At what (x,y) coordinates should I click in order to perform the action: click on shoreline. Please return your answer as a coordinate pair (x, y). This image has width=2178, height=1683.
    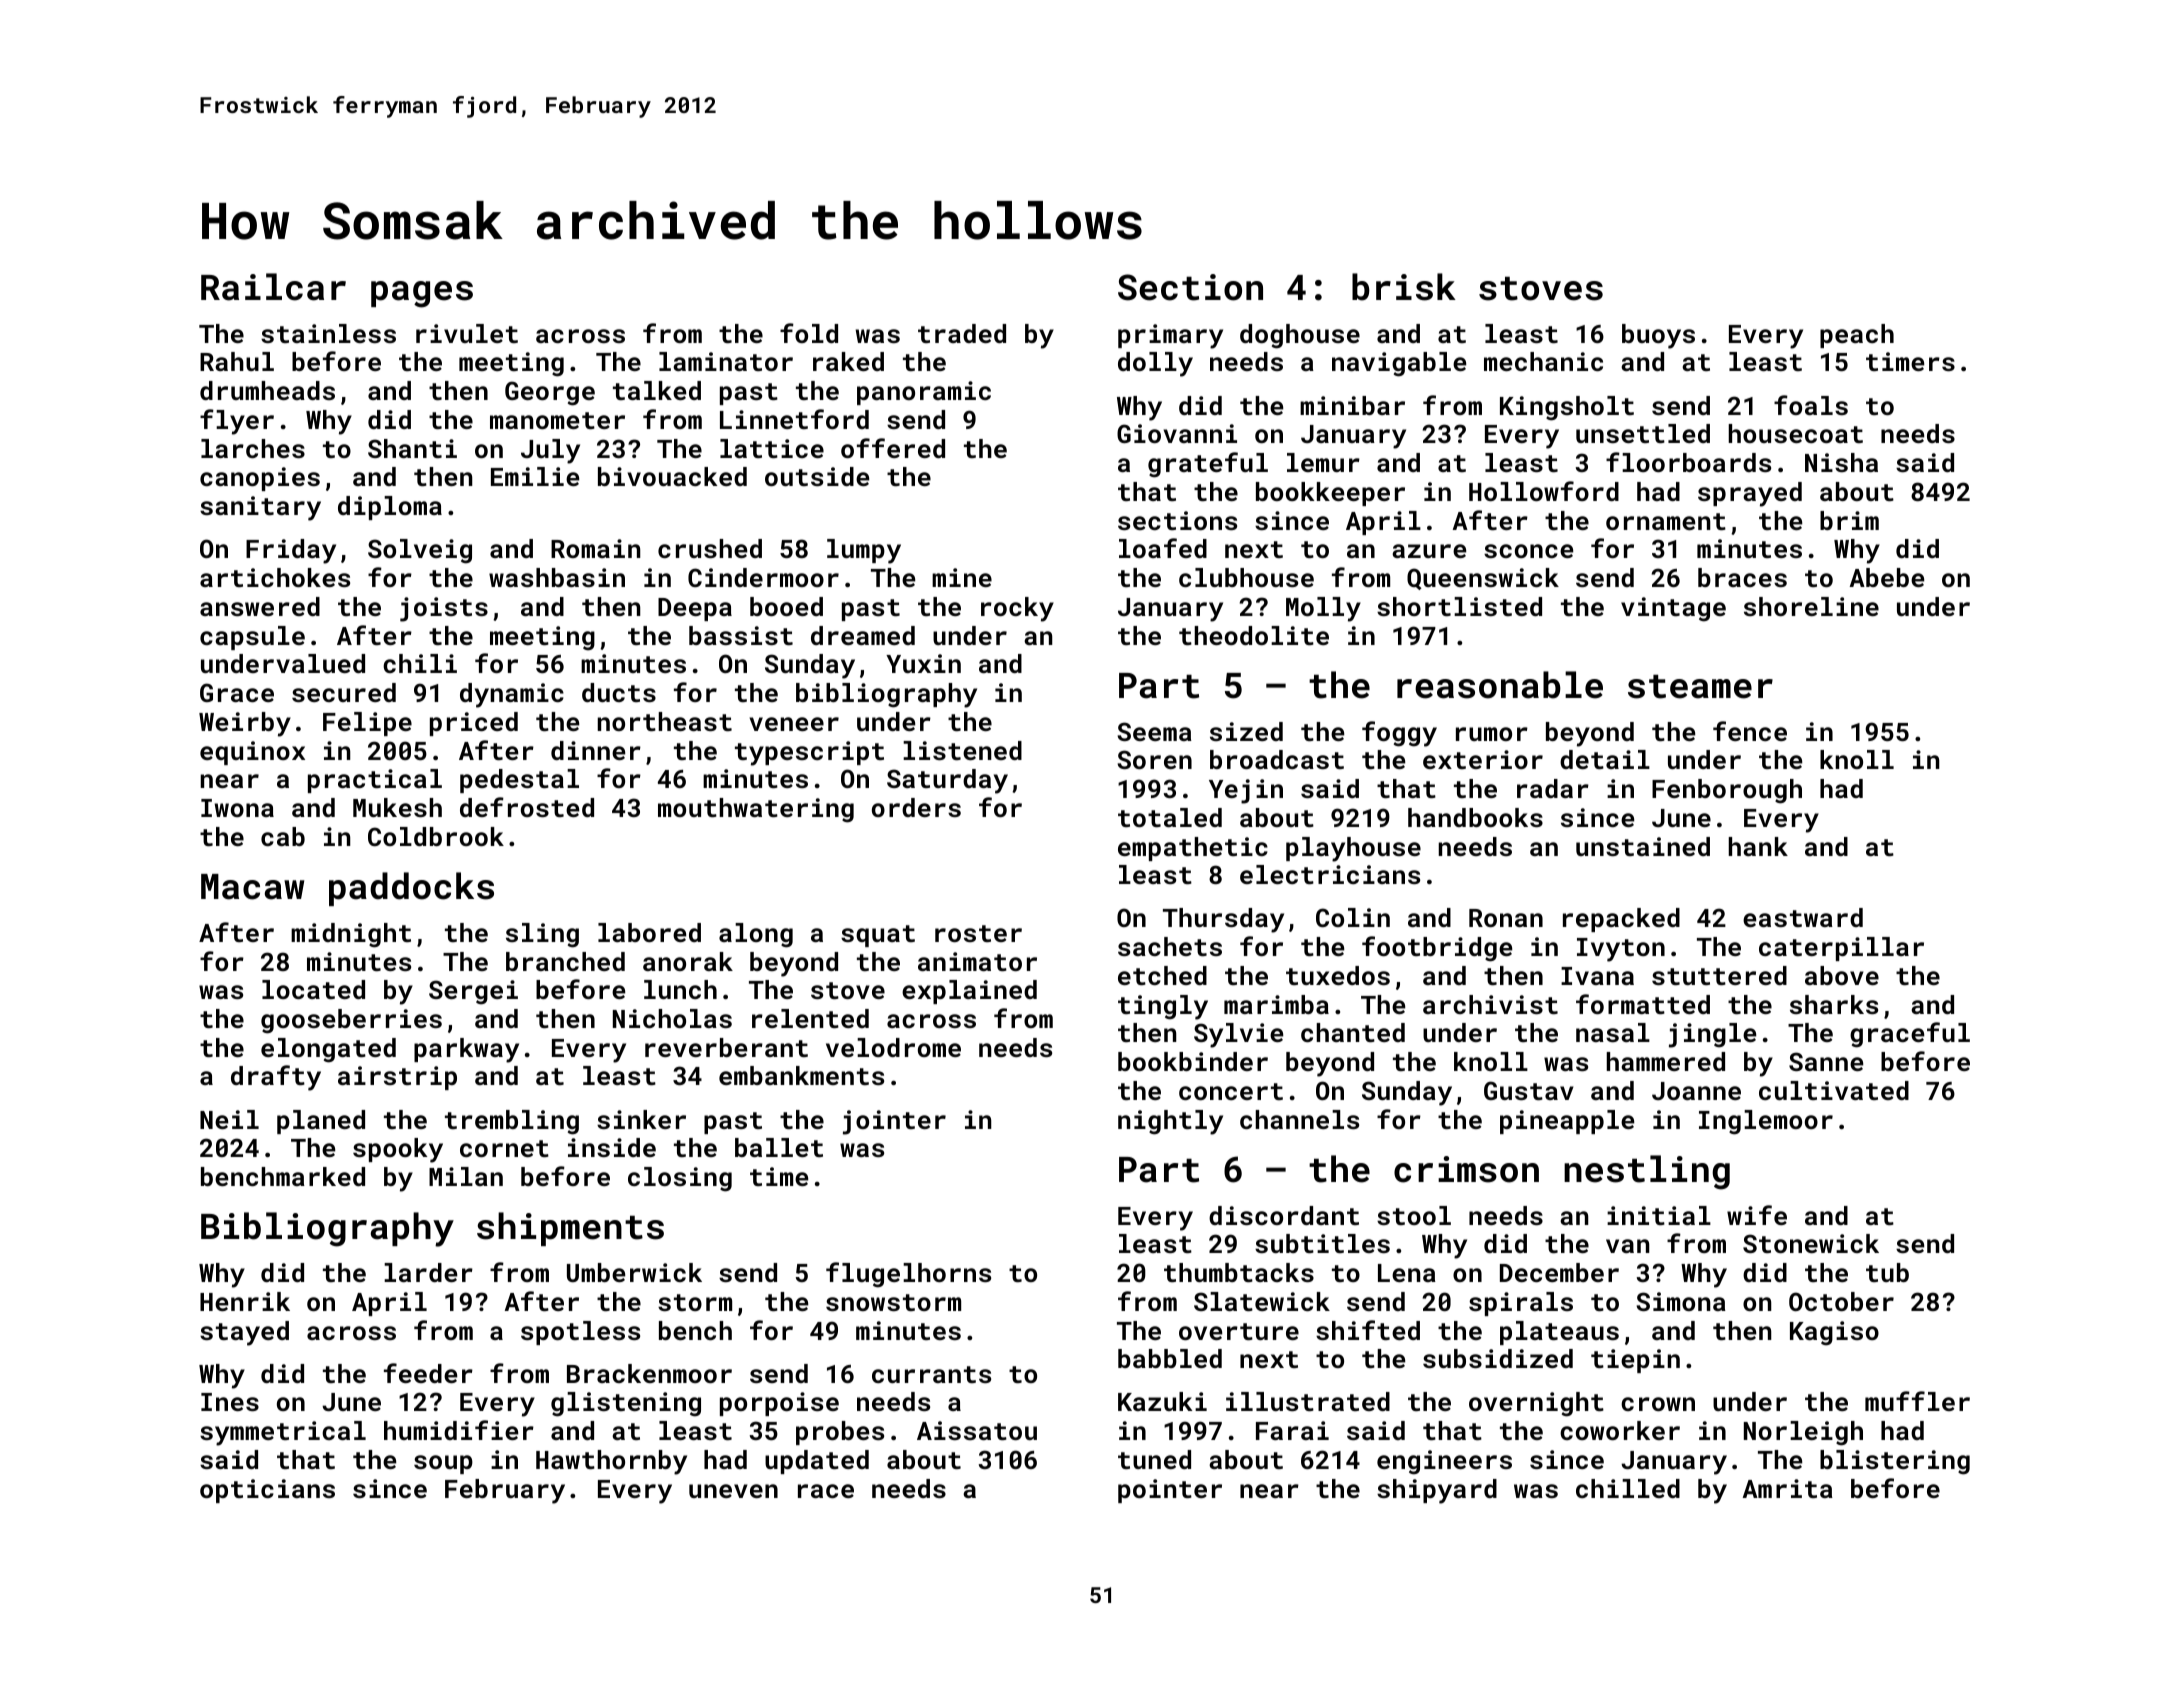
    Looking at the image, I should click on (1811, 606).
